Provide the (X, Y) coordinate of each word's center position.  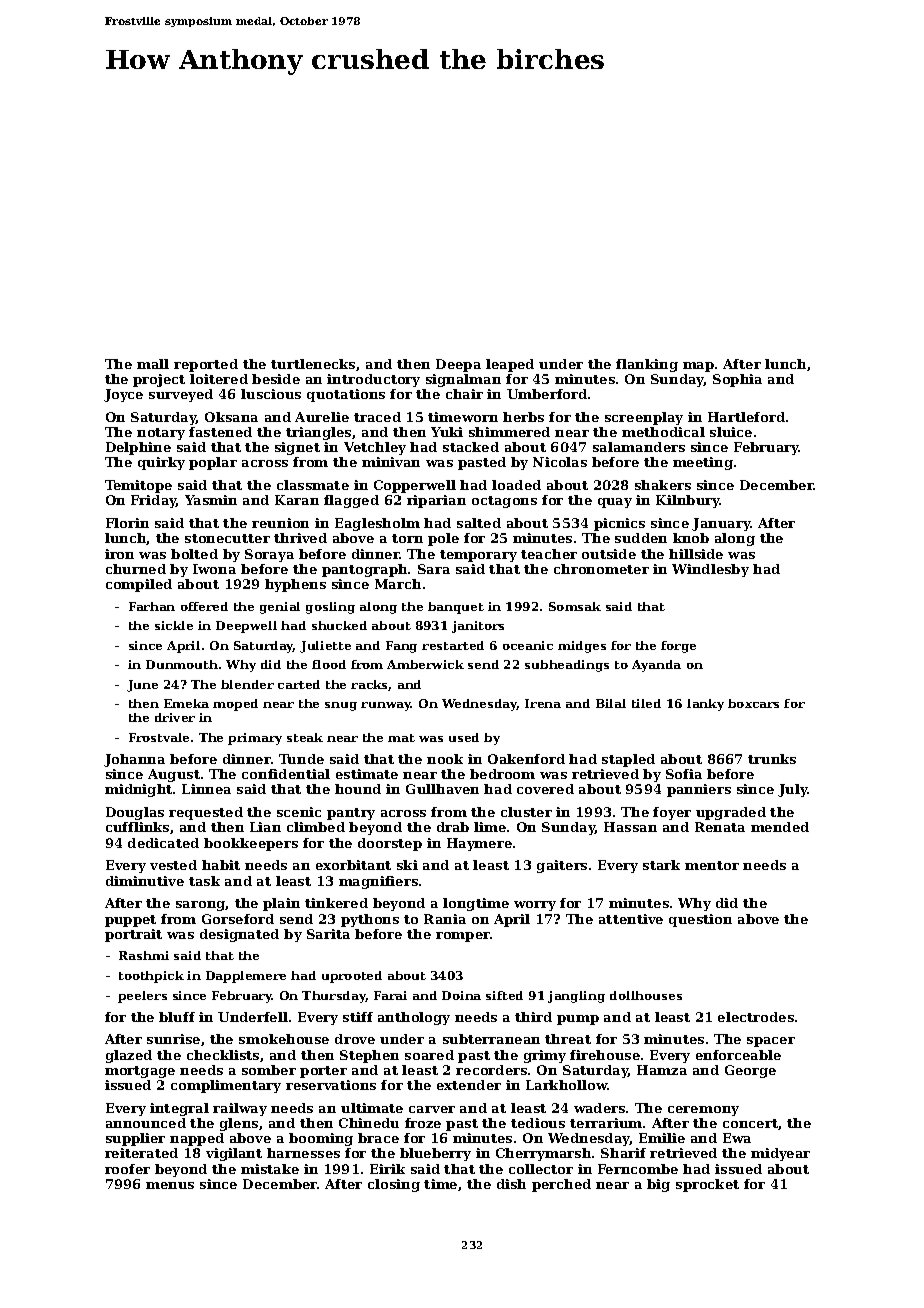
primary (255, 739)
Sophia (737, 380)
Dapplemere (246, 977)
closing (394, 1185)
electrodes (756, 1017)
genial (280, 608)
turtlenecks (313, 364)
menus (170, 1185)
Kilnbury (688, 501)
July (793, 790)
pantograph (364, 570)
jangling (576, 997)
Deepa (458, 365)
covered (545, 789)
